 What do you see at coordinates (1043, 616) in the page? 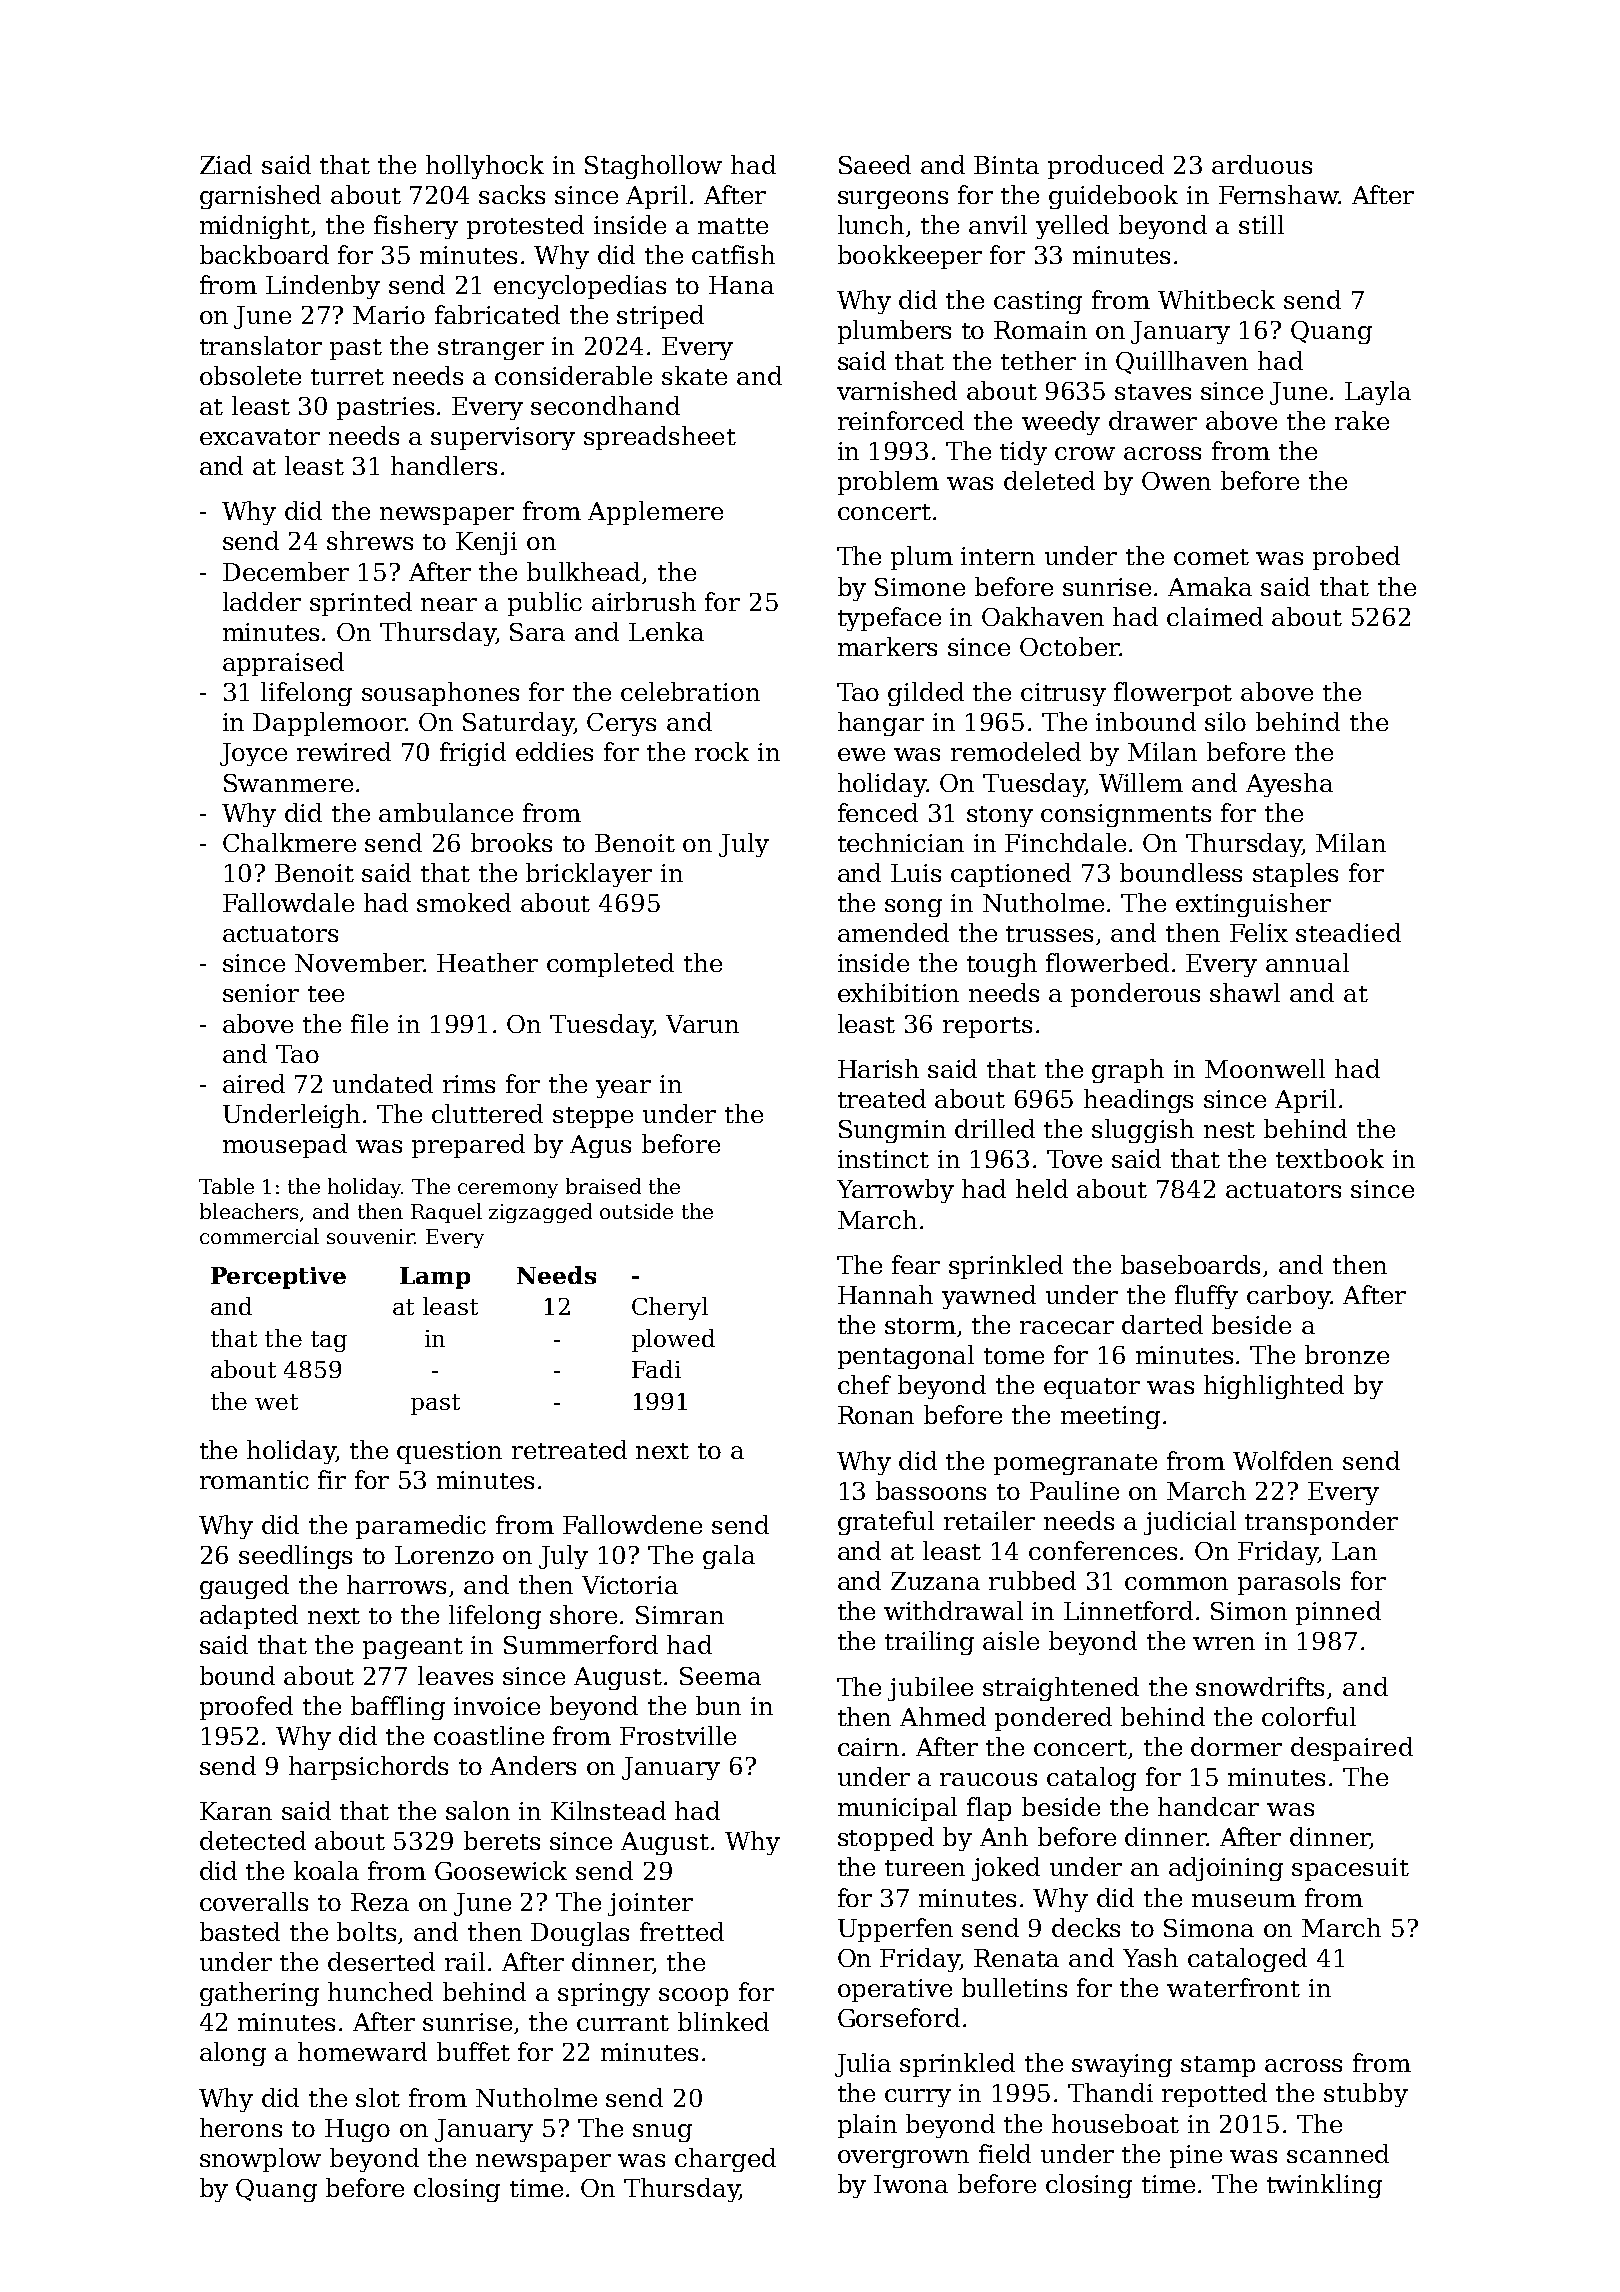
I see `Oakhaven` at bounding box center [1043, 616].
